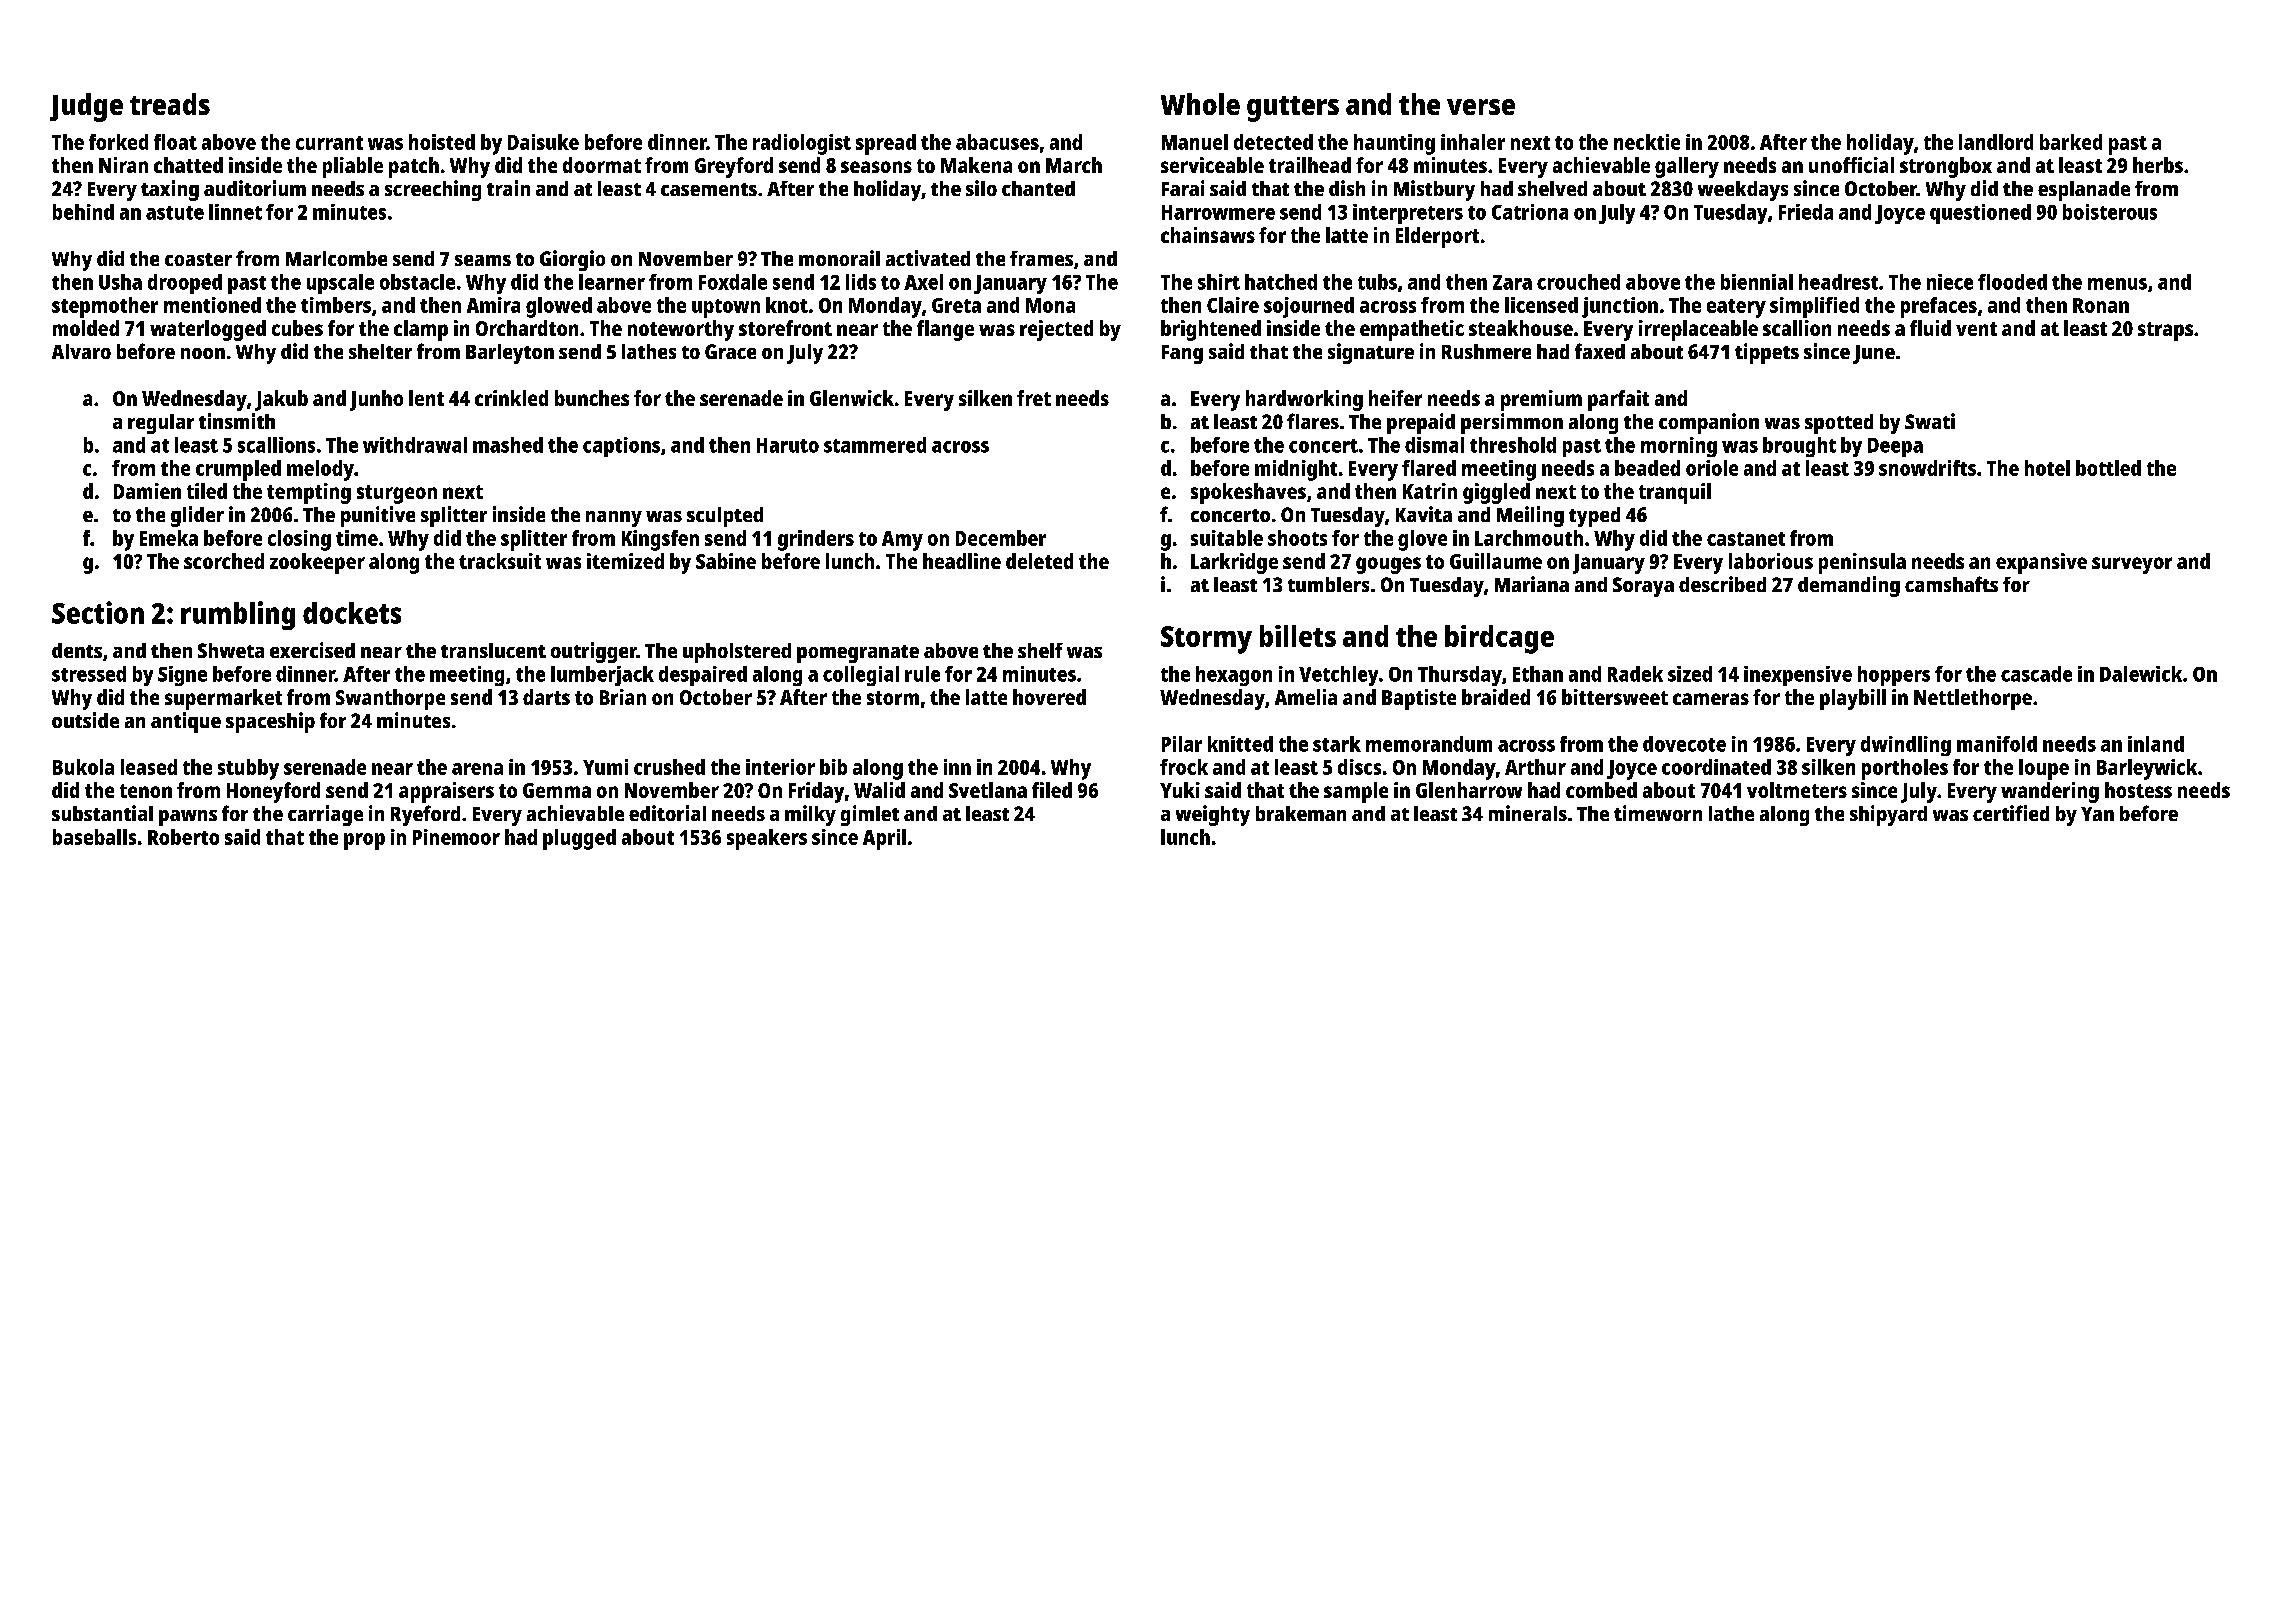 The image size is (2282, 1614). What do you see at coordinates (86, 107) in the screenshot?
I see `Judge` at bounding box center [86, 107].
